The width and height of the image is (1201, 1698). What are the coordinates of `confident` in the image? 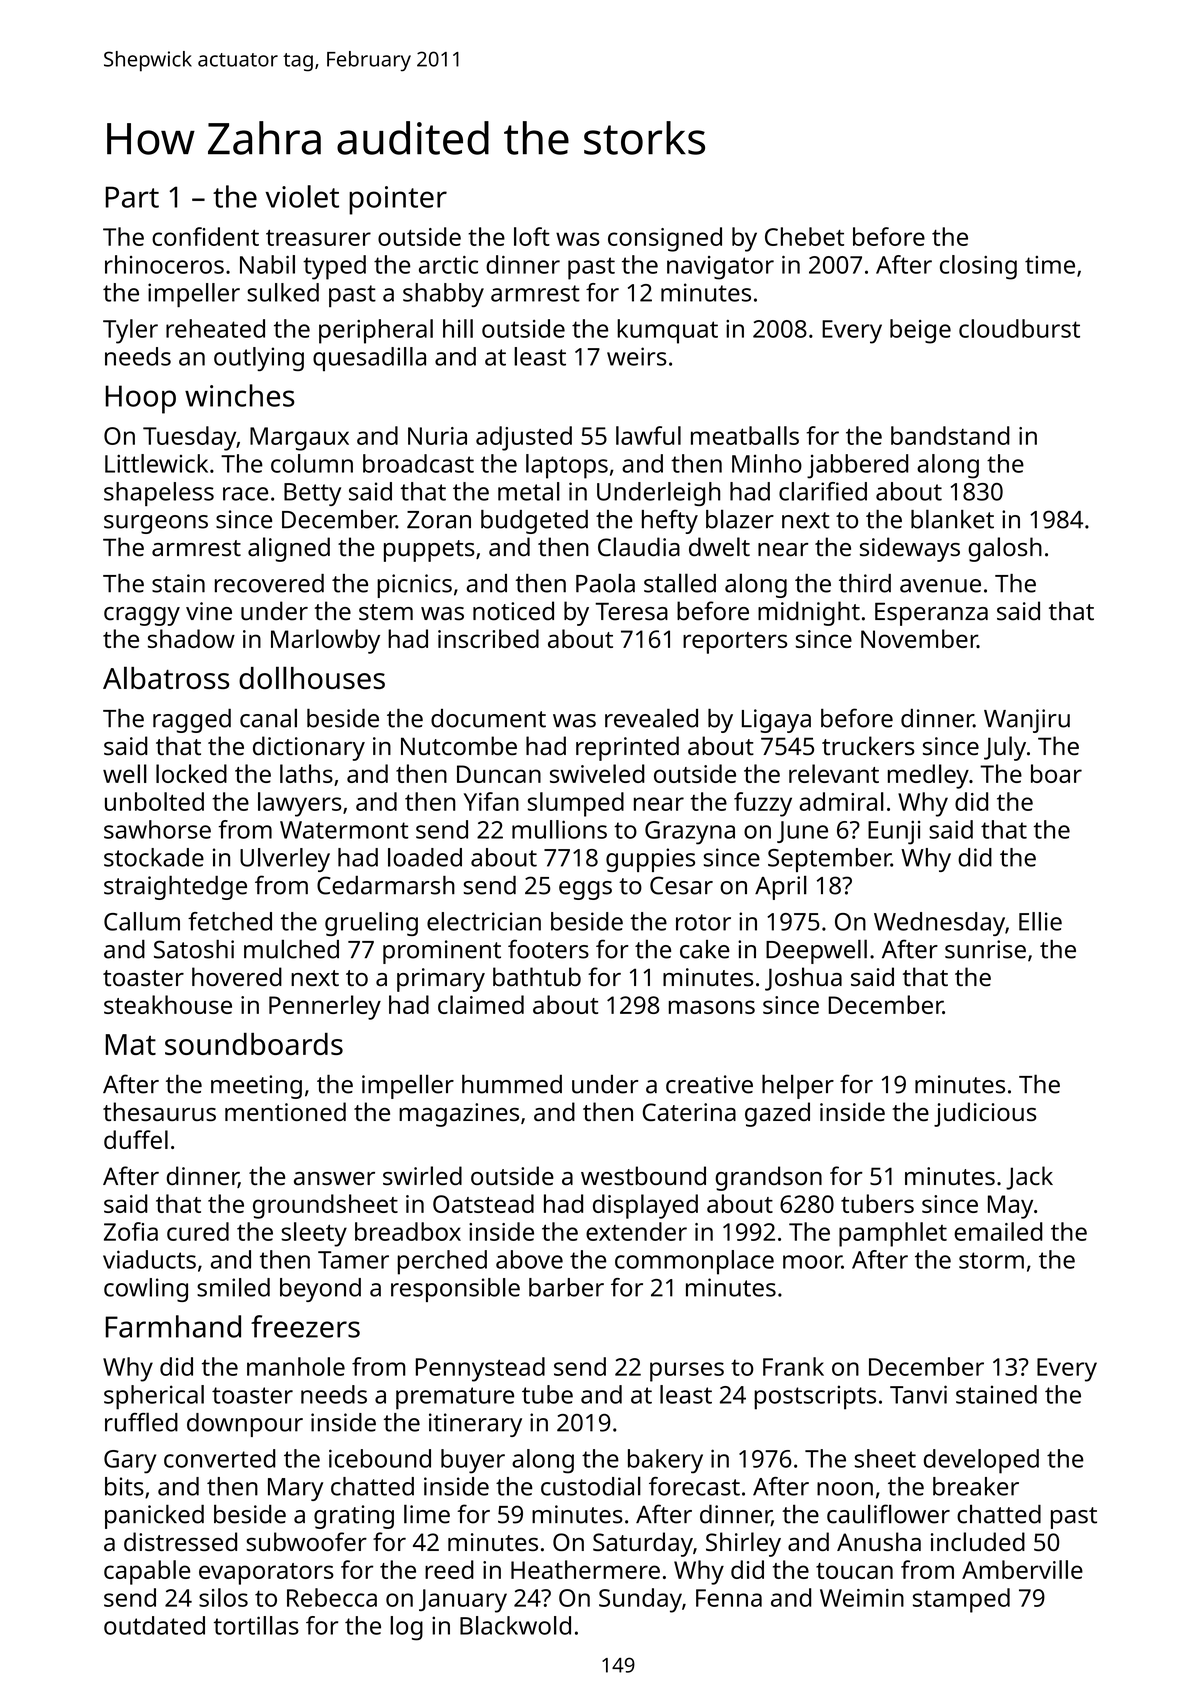 It's located at (205, 236).
